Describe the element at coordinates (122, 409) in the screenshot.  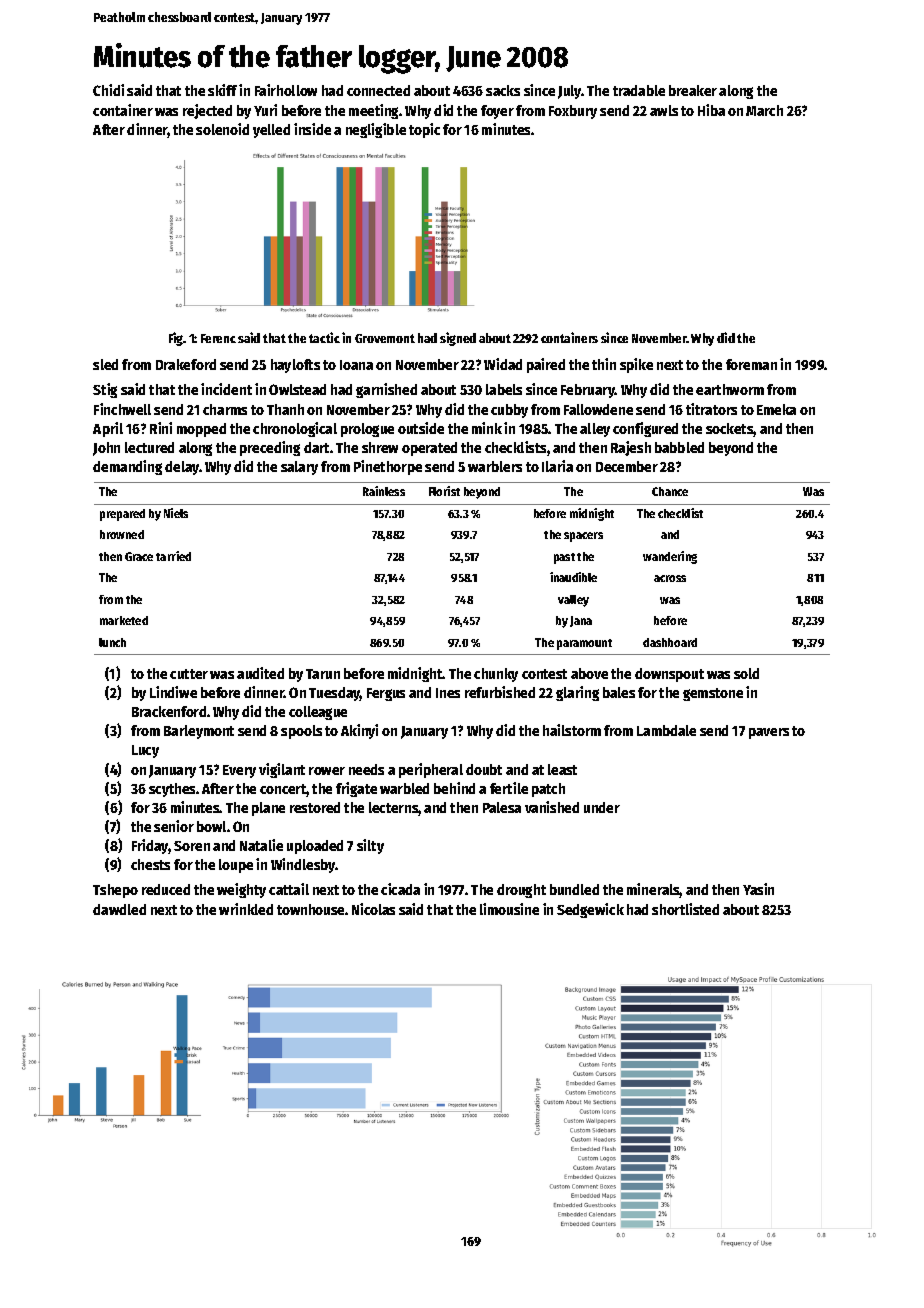
I see `Finchwell` at that location.
